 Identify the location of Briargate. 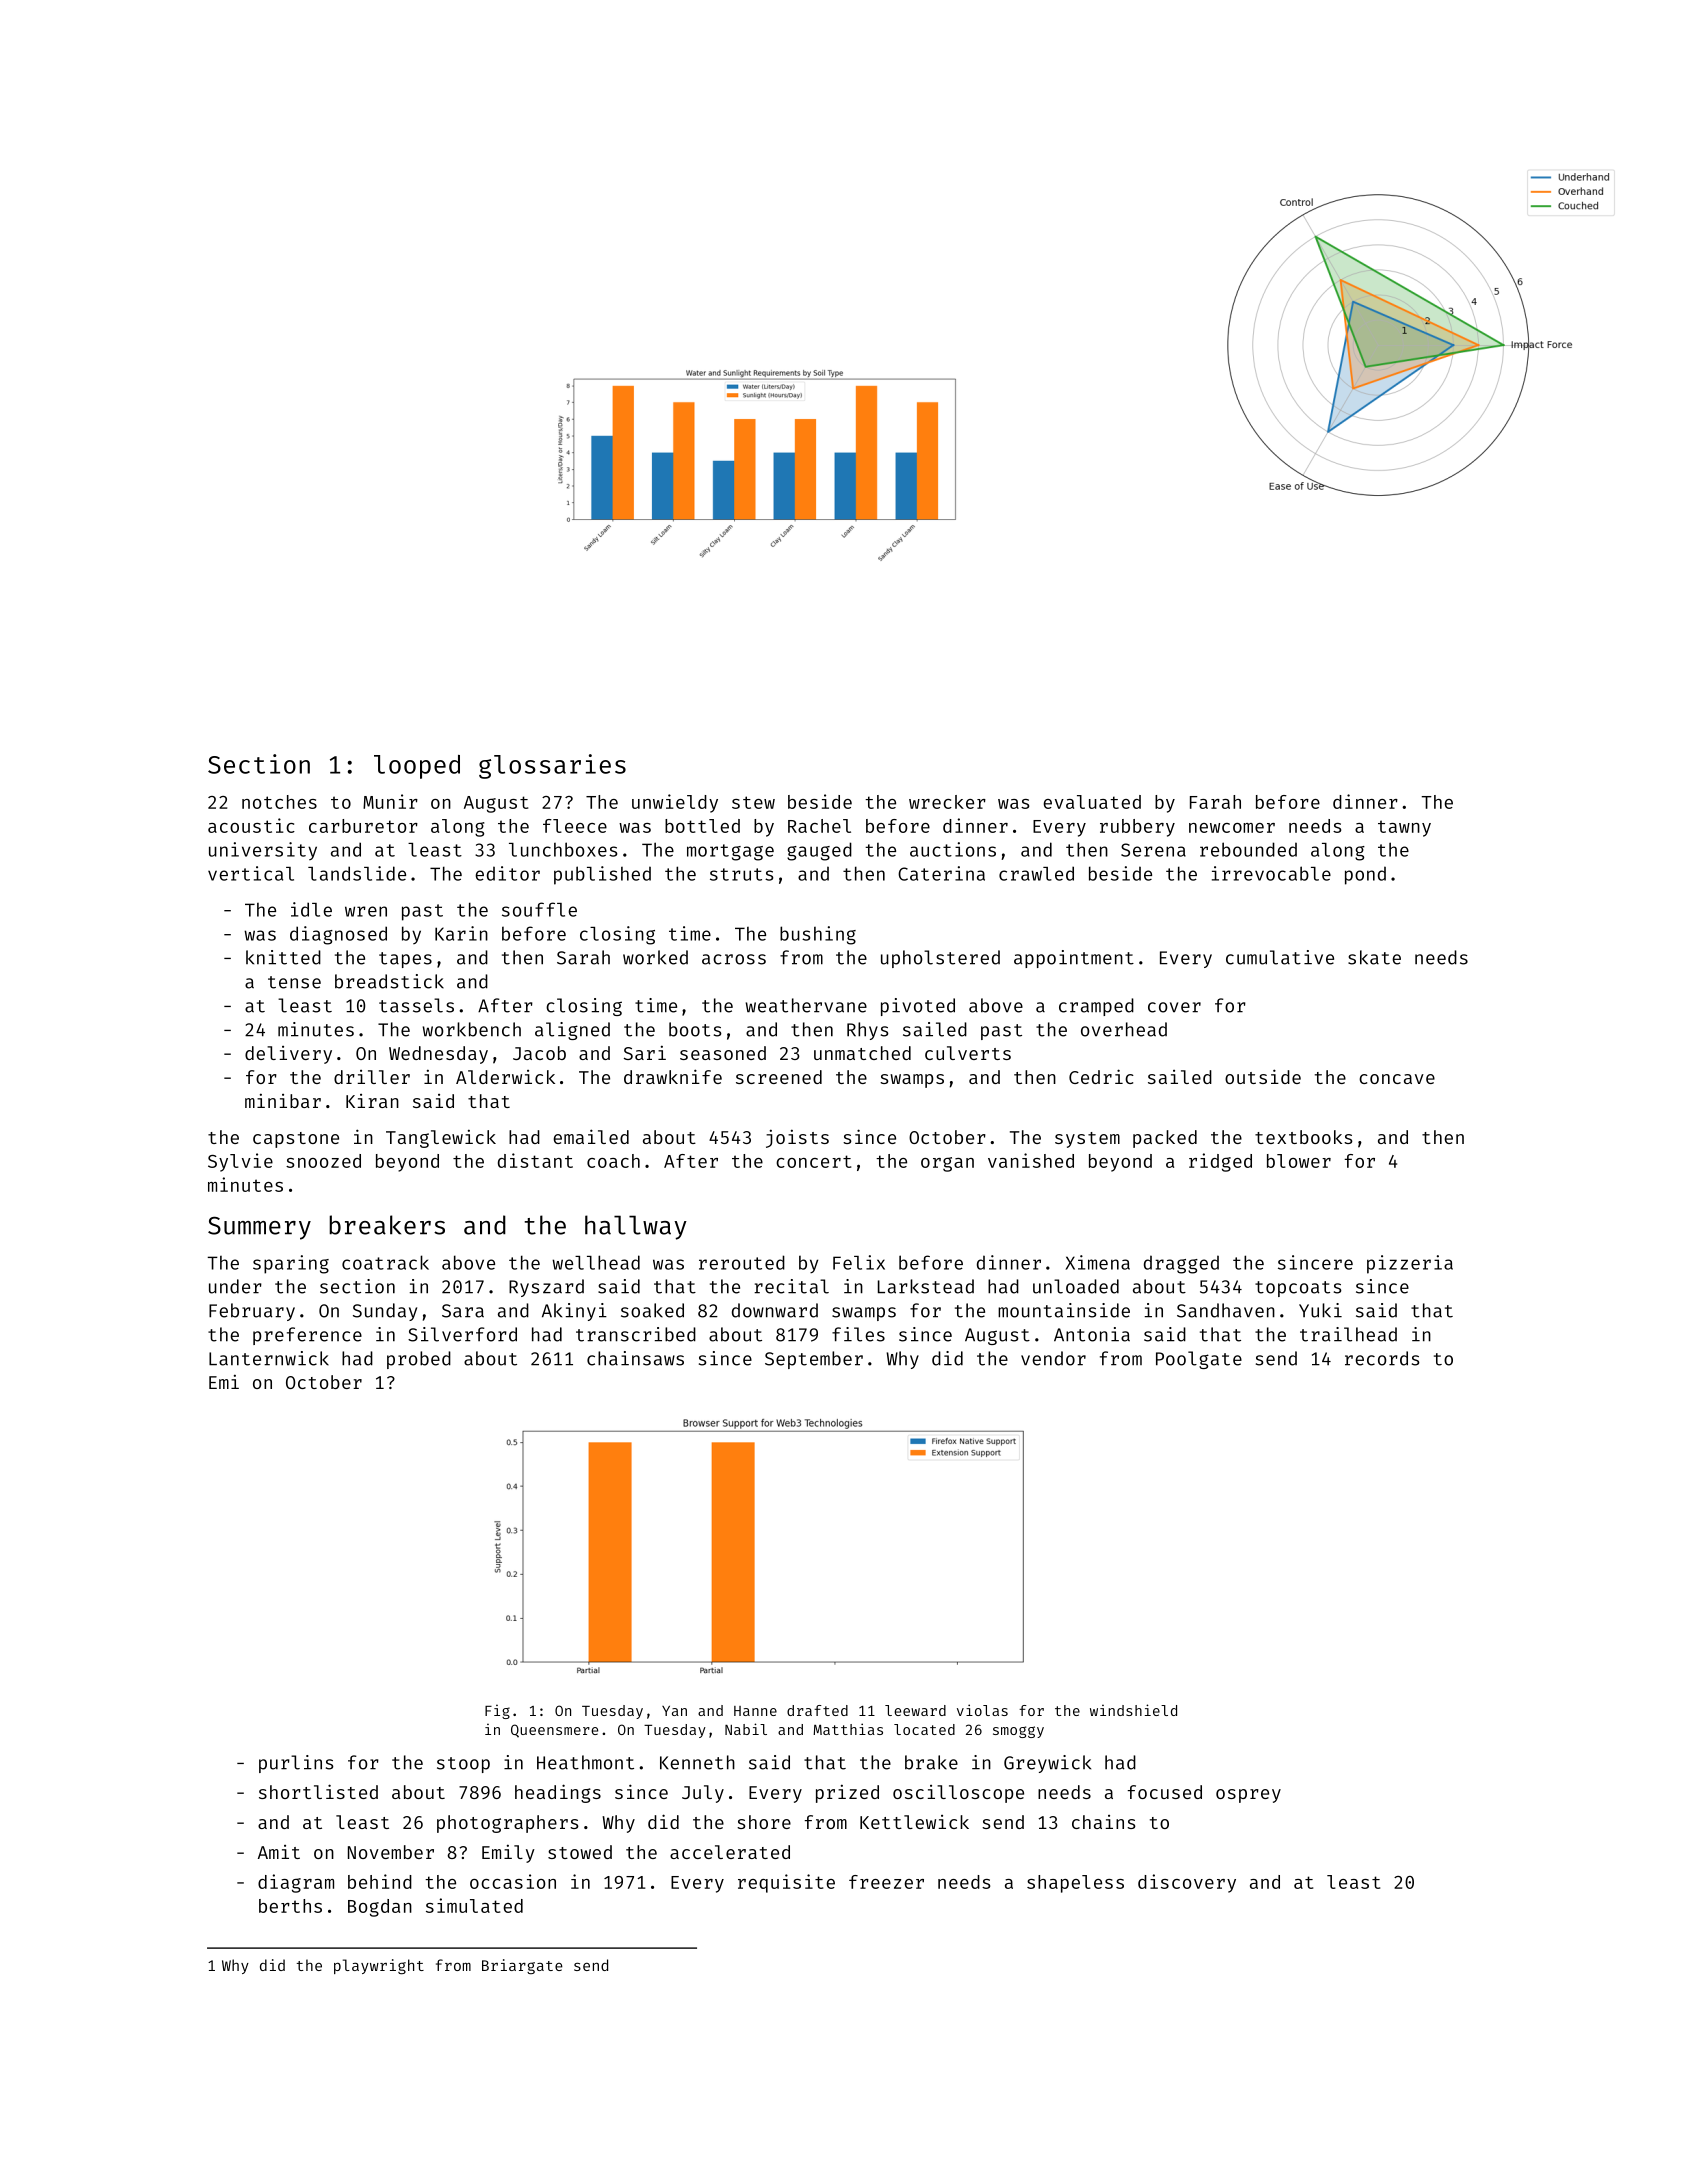
(522, 1966).
